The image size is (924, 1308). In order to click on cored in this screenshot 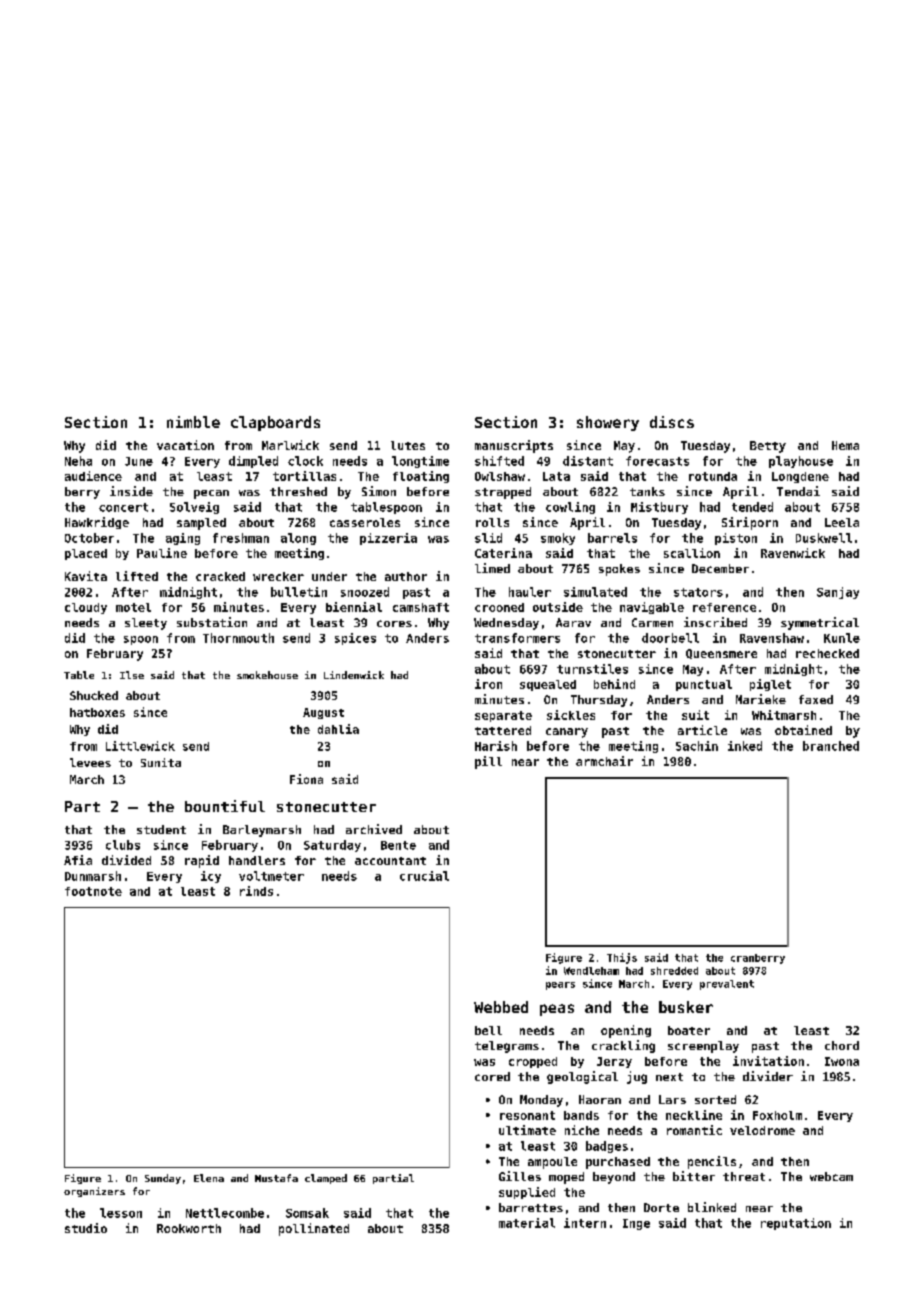, I will do `click(492, 1076)`.
